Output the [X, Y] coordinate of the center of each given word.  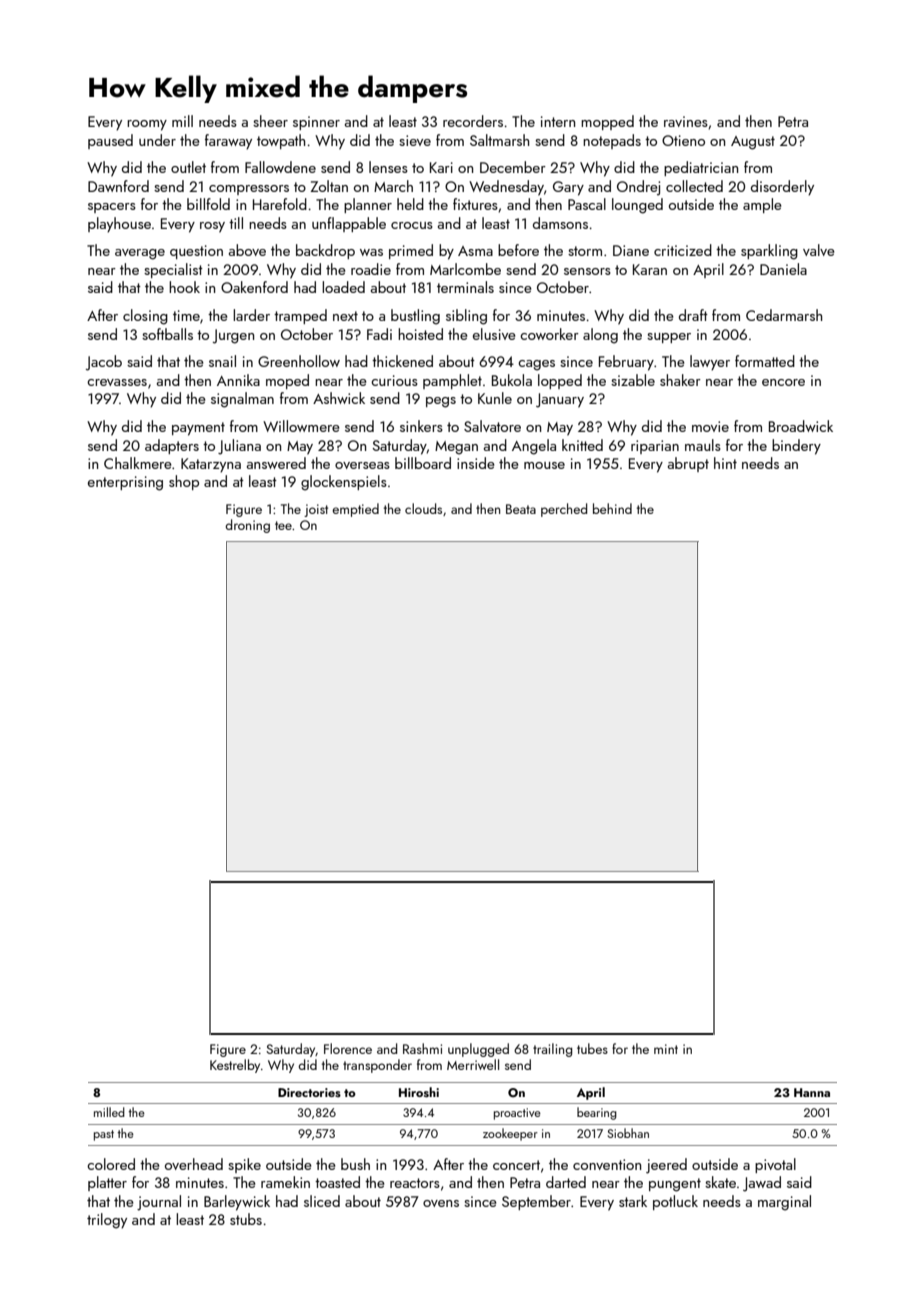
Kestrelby [235, 1066]
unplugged [478, 1050]
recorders [473, 121]
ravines [686, 121]
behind [612, 508]
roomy [147, 125]
